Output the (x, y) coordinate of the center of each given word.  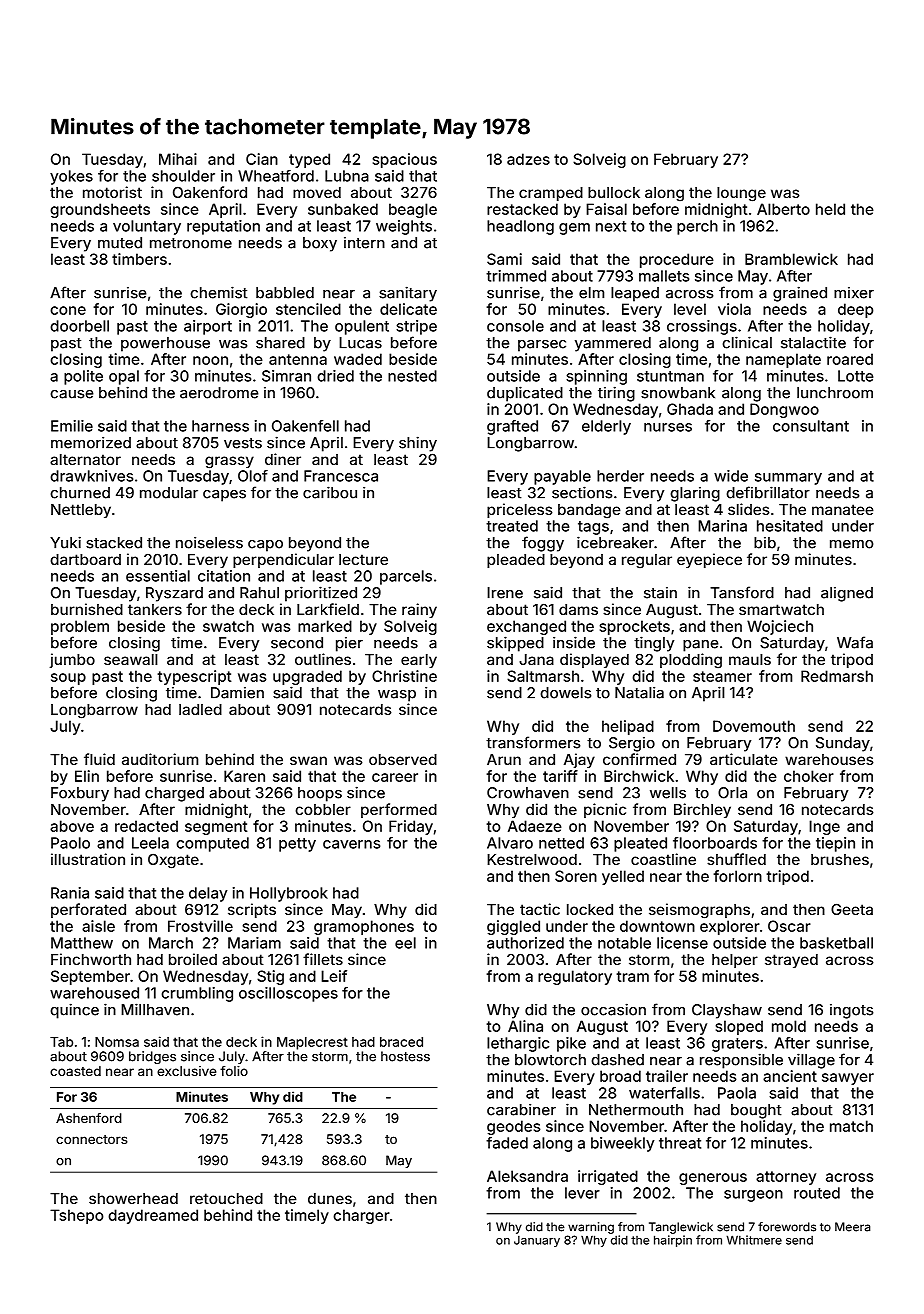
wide (731, 476)
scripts (252, 910)
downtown (657, 926)
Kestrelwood (532, 859)
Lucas (360, 343)
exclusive (186, 1071)
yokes (71, 177)
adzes (528, 159)
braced (401, 1042)
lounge (741, 194)
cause (72, 394)
